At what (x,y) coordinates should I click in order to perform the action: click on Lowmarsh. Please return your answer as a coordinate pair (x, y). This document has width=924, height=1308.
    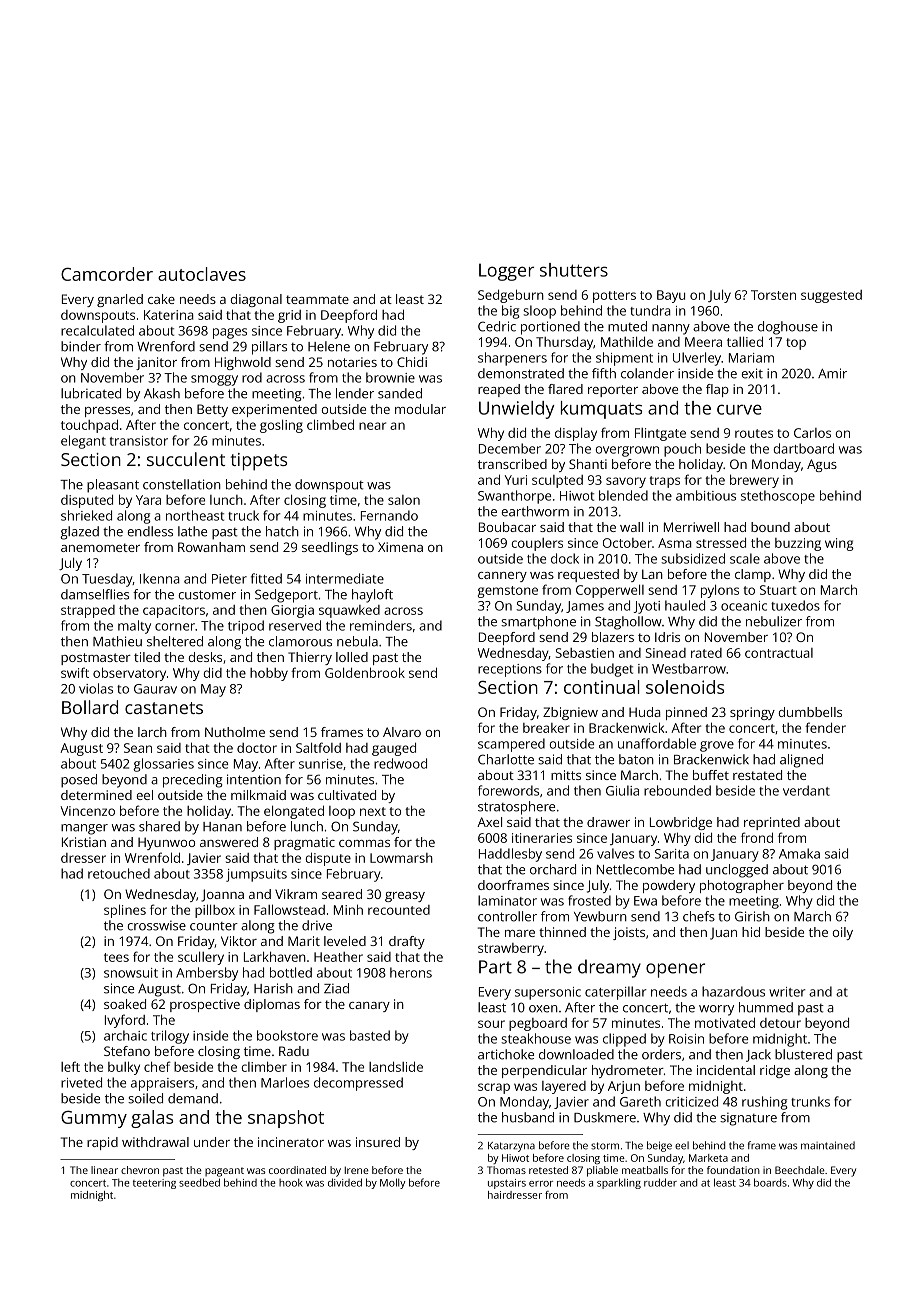
    Looking at the image, I should click on (401, 858).
